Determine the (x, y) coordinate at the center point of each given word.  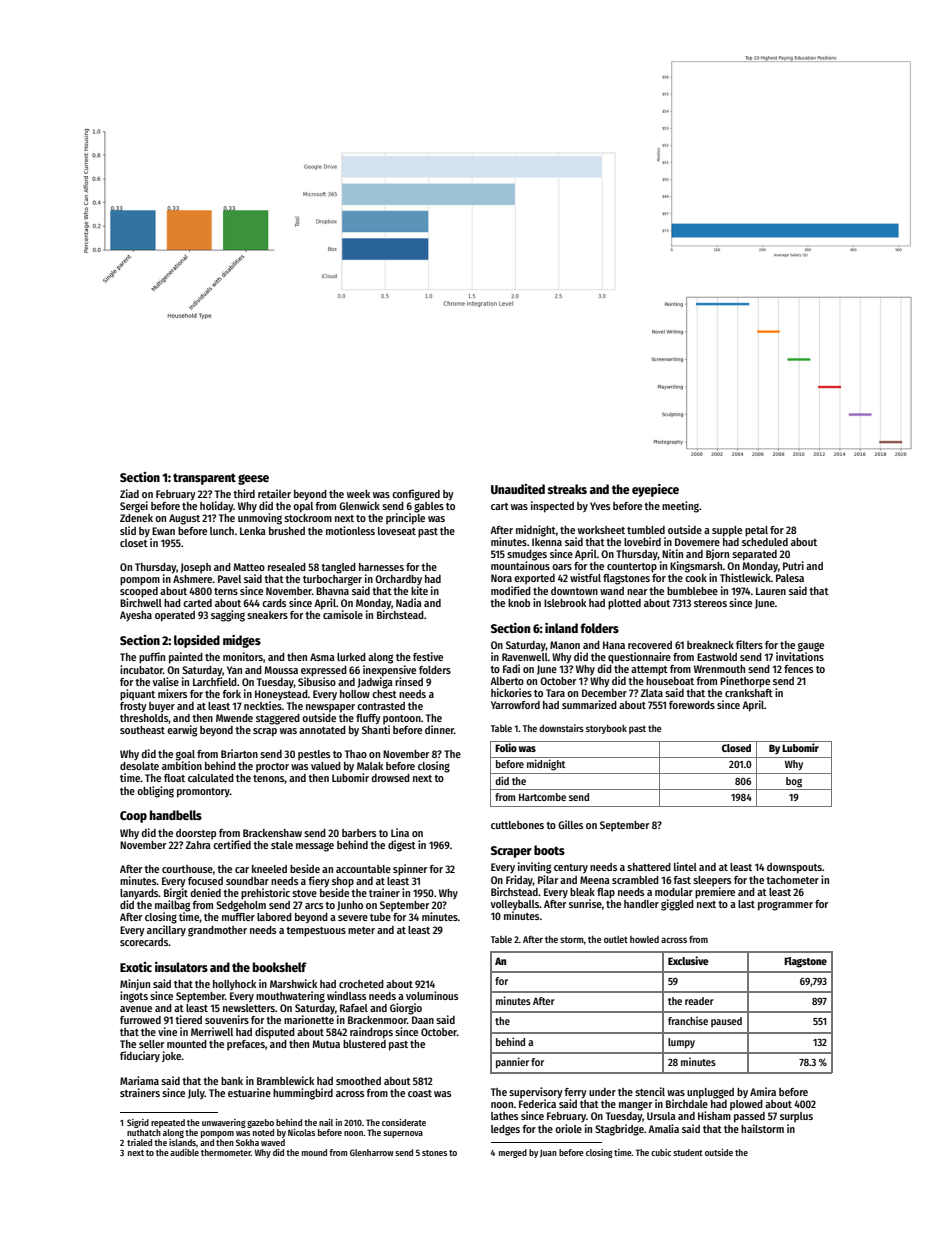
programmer (785, 906)
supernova (403, 1134)
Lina (400, 832)
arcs (314, 906)
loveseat (397, 531)
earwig (182, 731)
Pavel (229, 579)
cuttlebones (517, 825)
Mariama (139, 1080)
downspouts (794, 868)
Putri (793, 565)
